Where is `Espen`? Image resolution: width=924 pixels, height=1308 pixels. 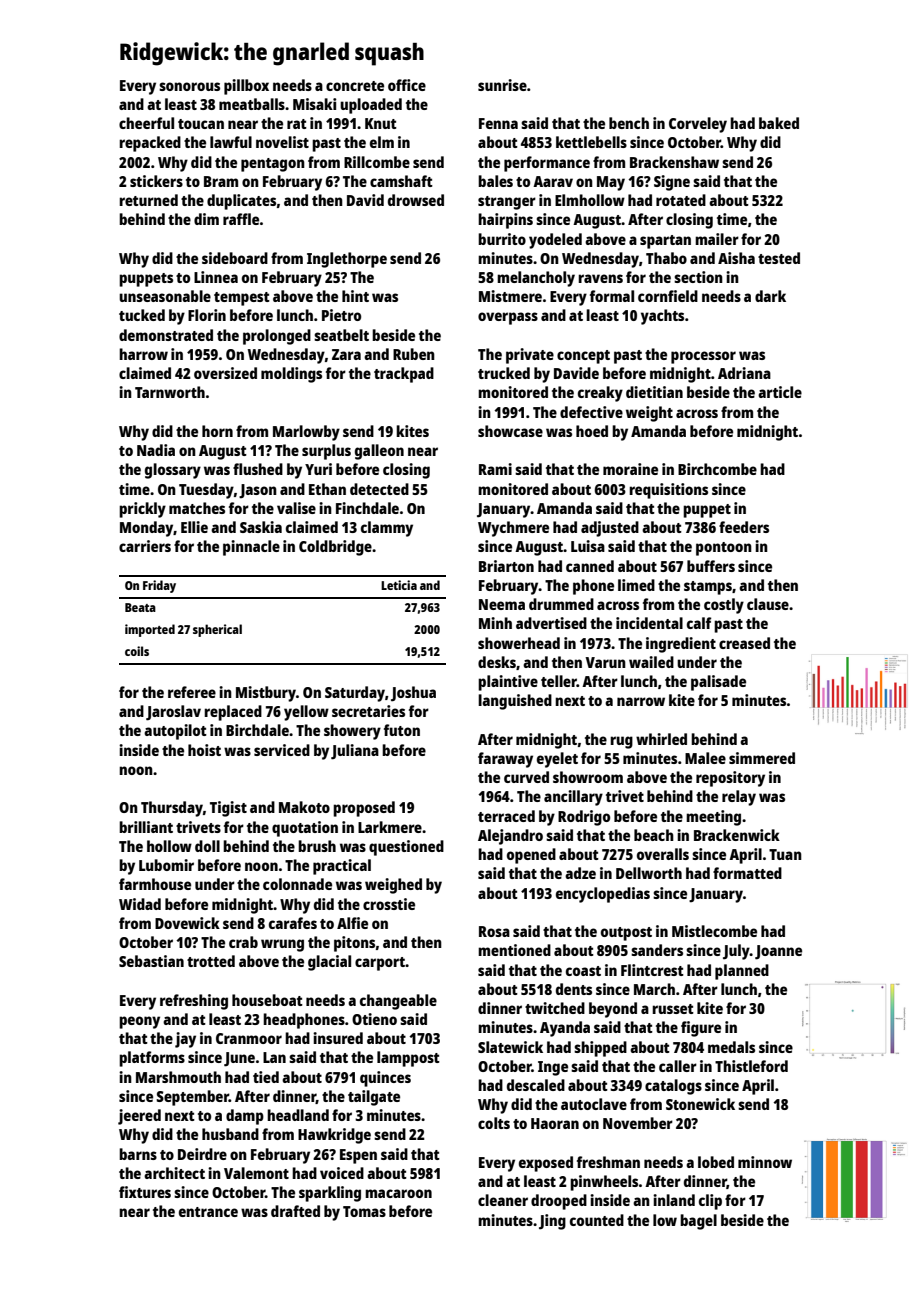 Espen is located at coordinates (358, 1156).
